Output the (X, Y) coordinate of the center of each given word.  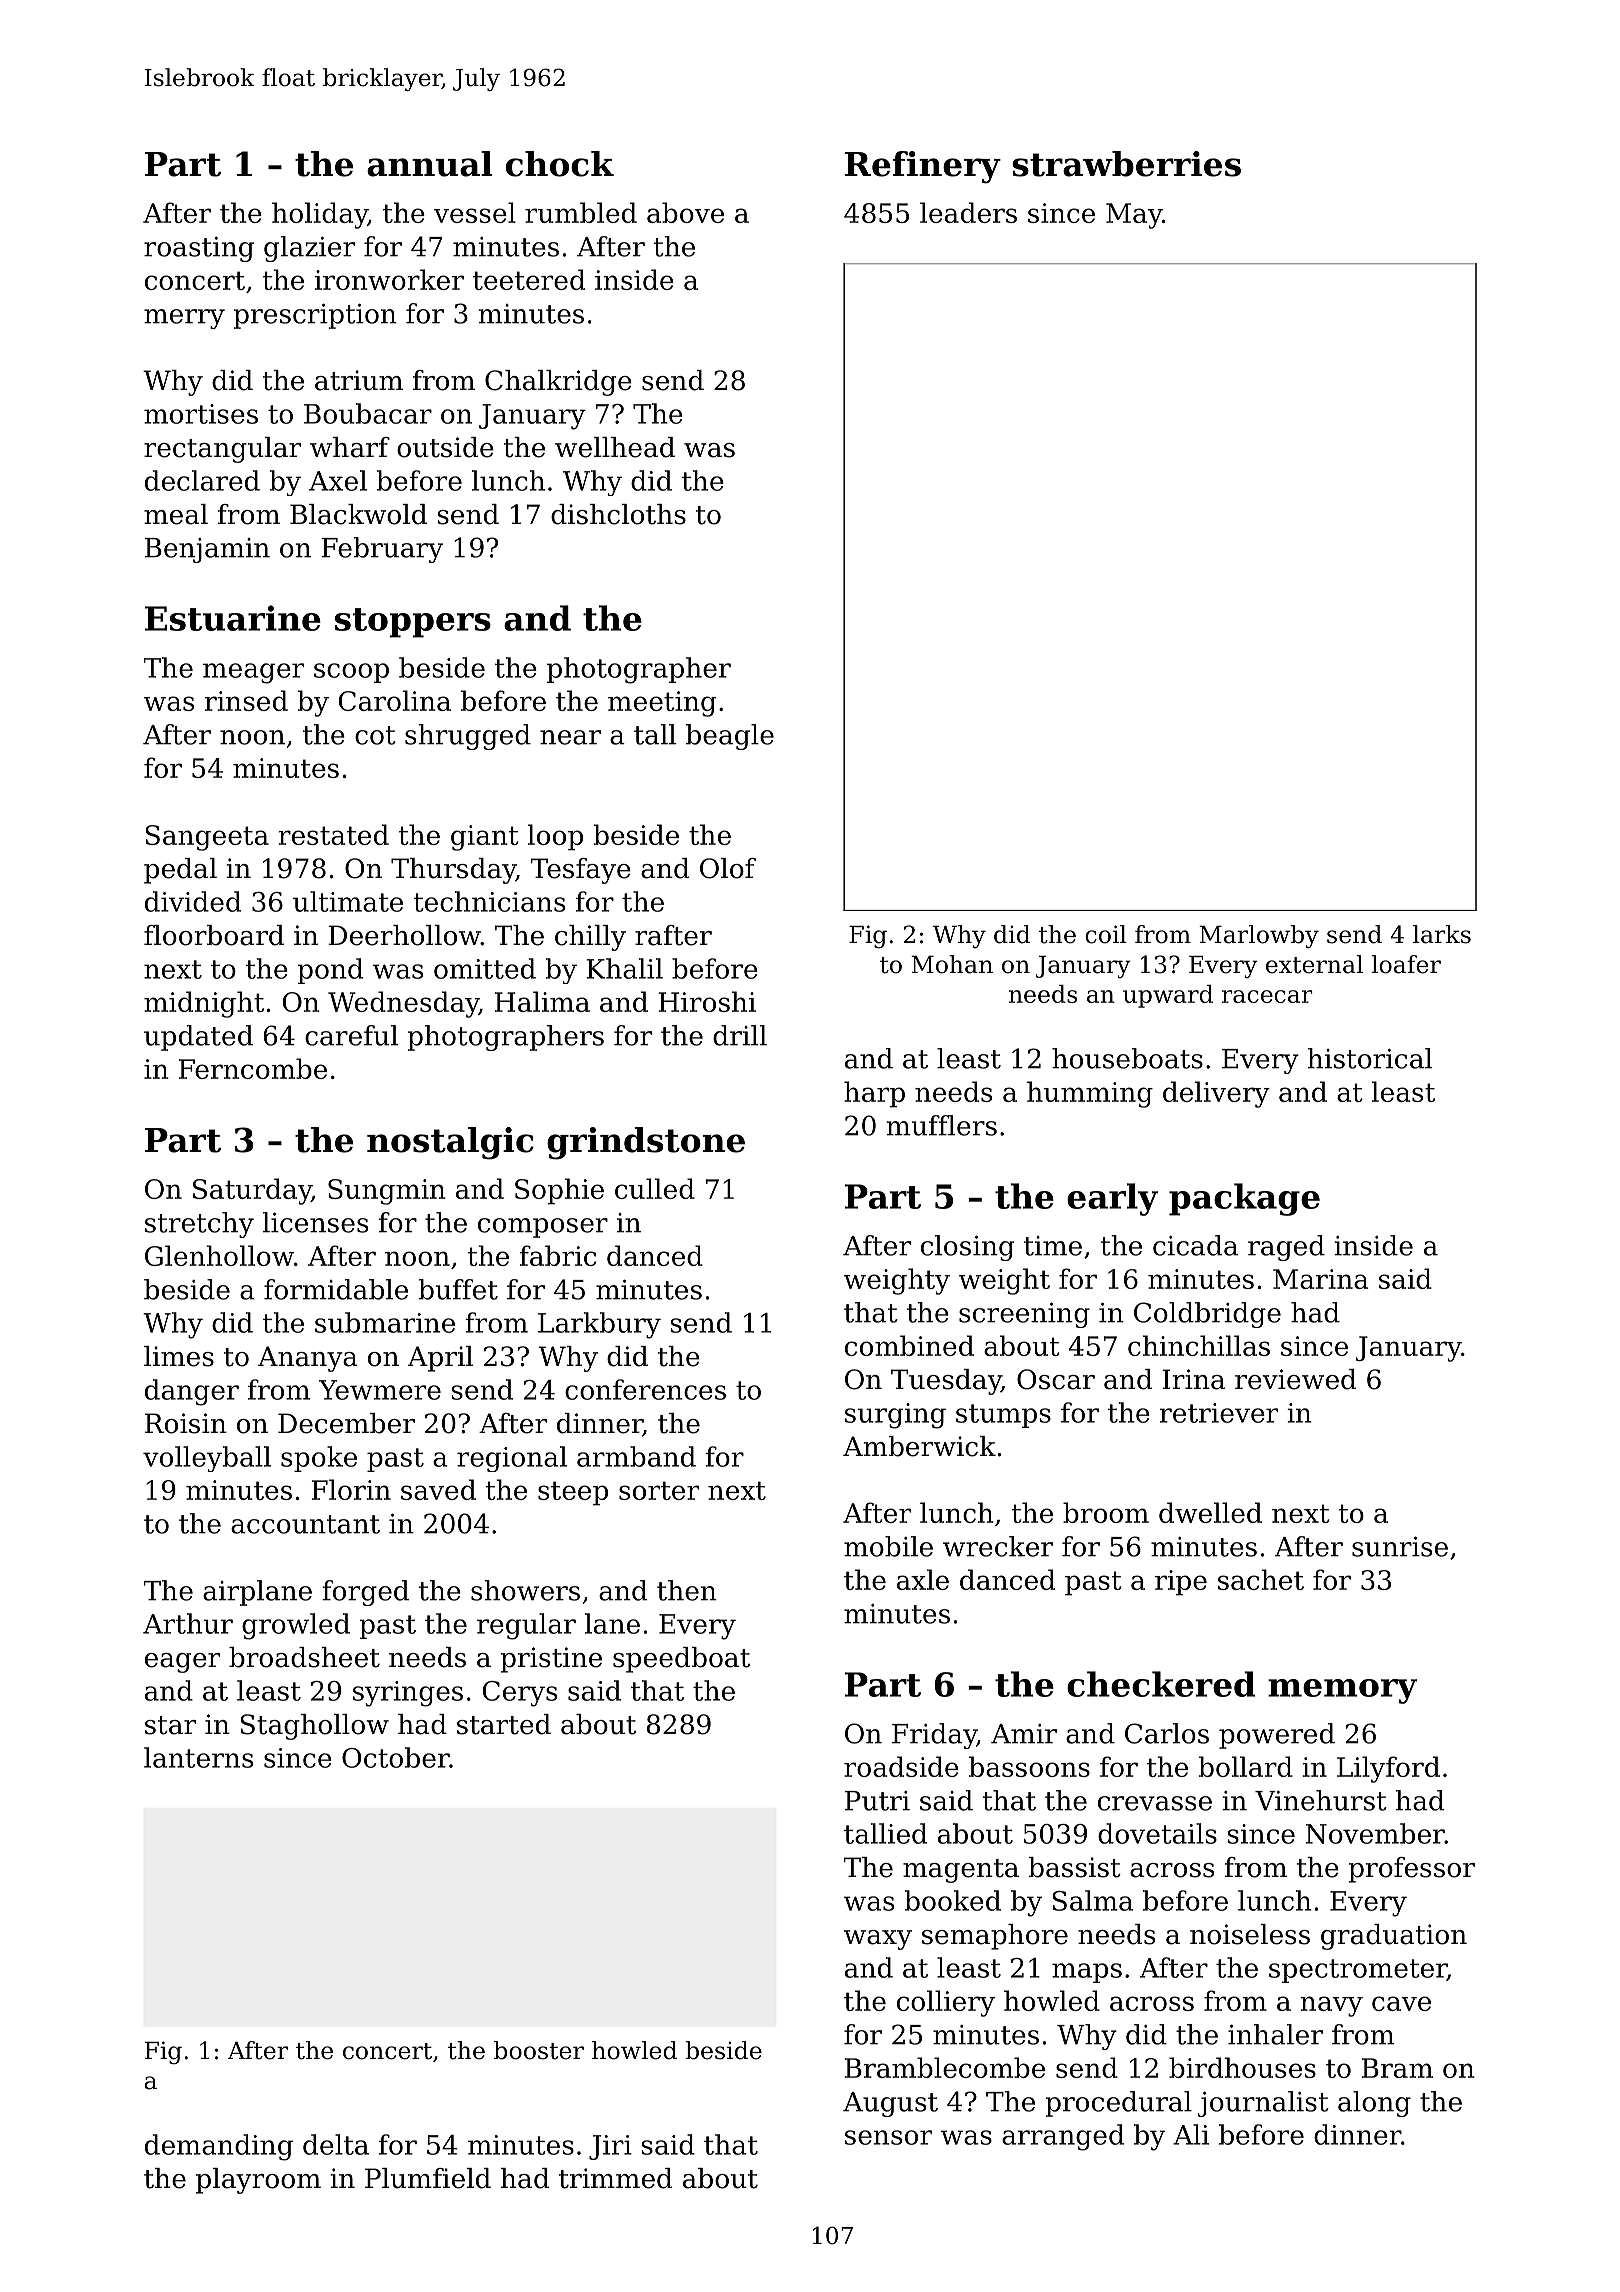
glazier (309, 249)
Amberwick (919, 1446)
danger (192, 1392)
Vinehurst (1321, 1800)
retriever (1219, 1413)
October (395, 1757)
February (382, 550)
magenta (961, 1871)
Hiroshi (707, 1001)
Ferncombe (253, 1068)
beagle (730, 737)
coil (1106, 934)
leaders (968, 212)
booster (539, 2050)
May (1134, 216)
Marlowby (1259, 936)
